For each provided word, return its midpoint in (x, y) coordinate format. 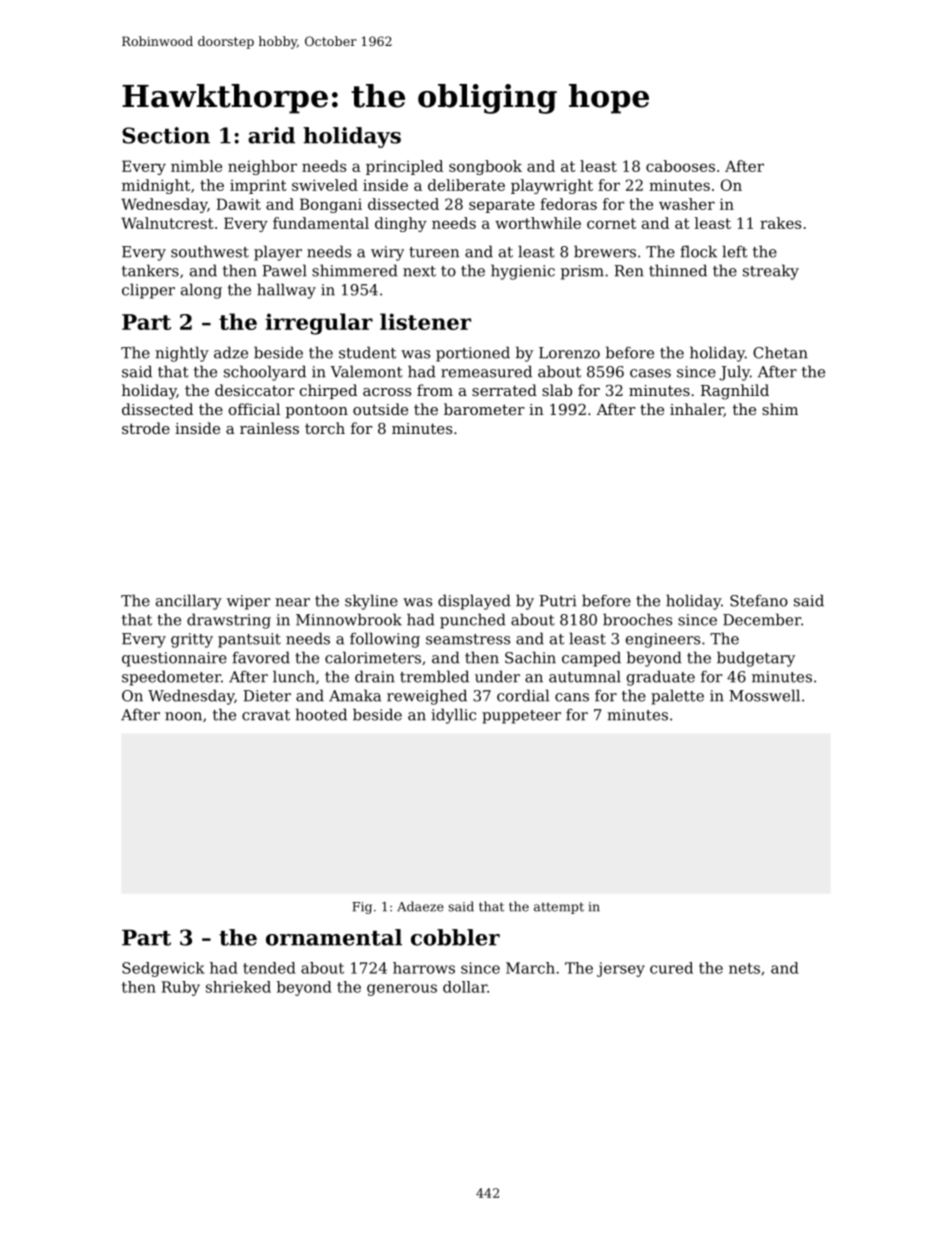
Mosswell (764, 695)
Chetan (780, 352)
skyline (371, 602)
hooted (321, 714)
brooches (637, 619)
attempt (559, 908)
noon (183, 716)
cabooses (680, 166)
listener (425, 321)
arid (271, 135)
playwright (552, 186)
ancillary (189, 602)
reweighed (427, 697)
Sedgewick (163, 969)
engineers (663, 640)
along (201, 291)
